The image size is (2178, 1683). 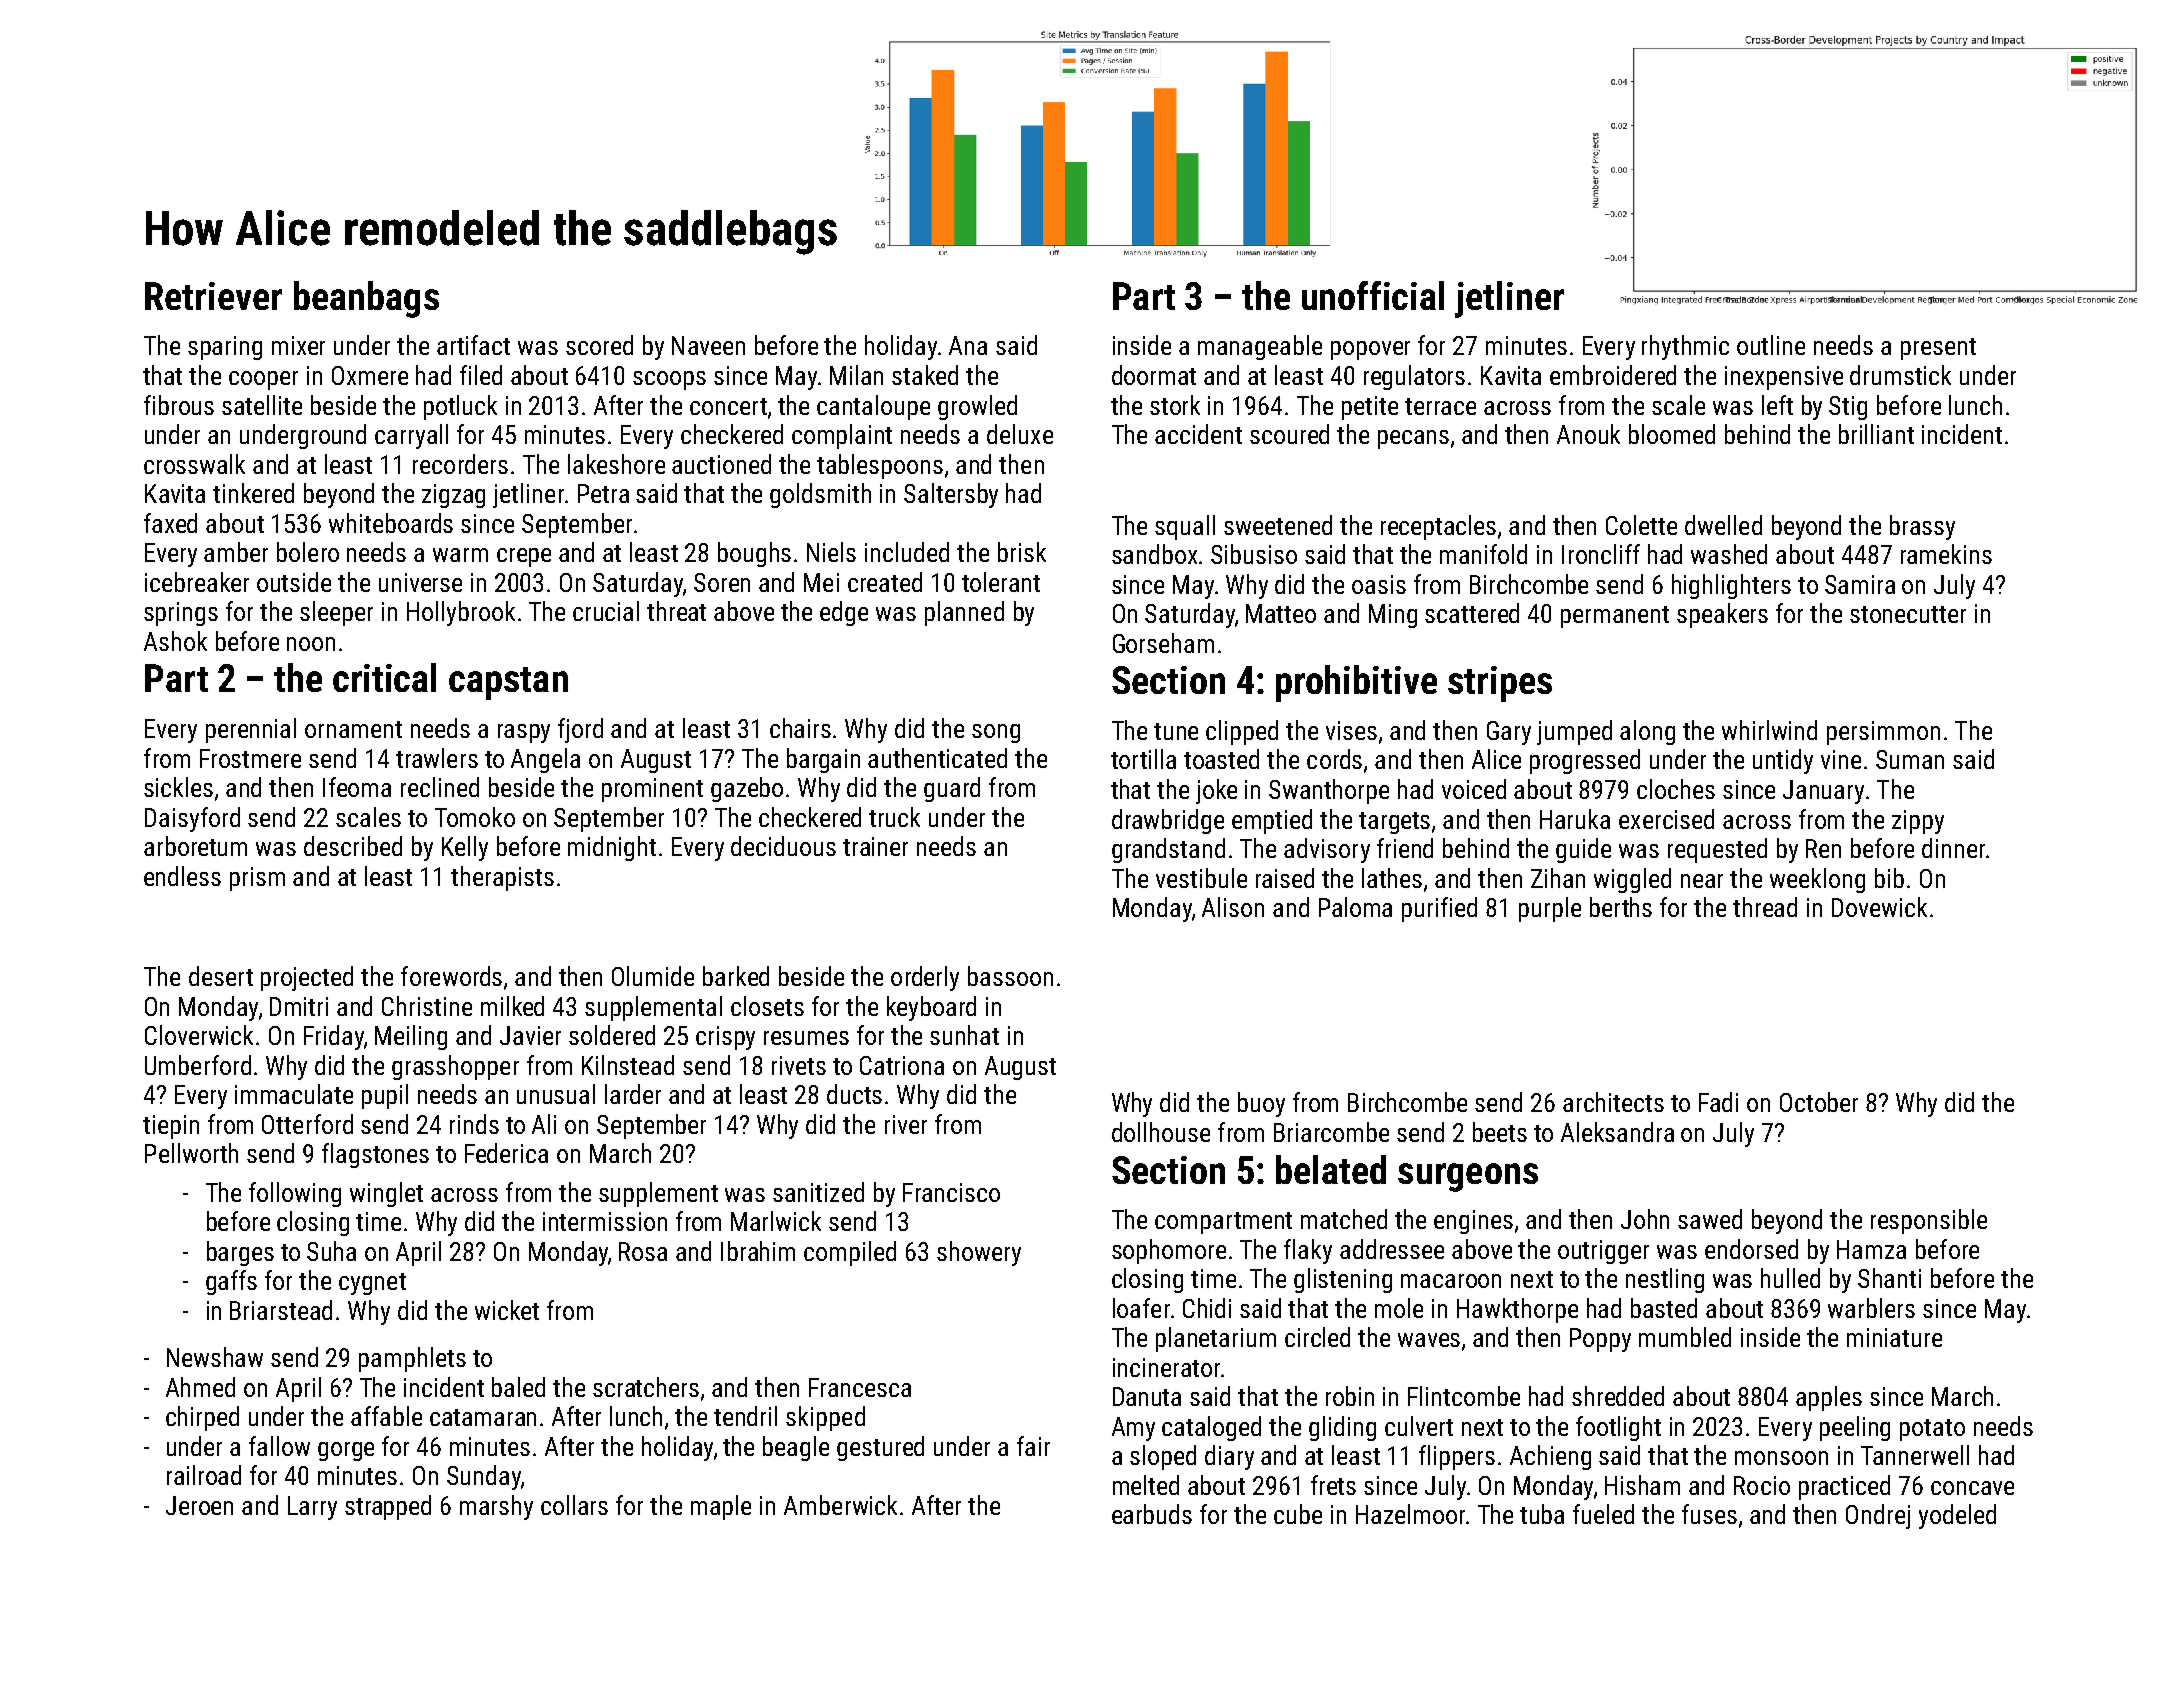 What do you see at coordinates (202, 1418) in the image?
I see `chirped` at bounding box center [202, 1418].
